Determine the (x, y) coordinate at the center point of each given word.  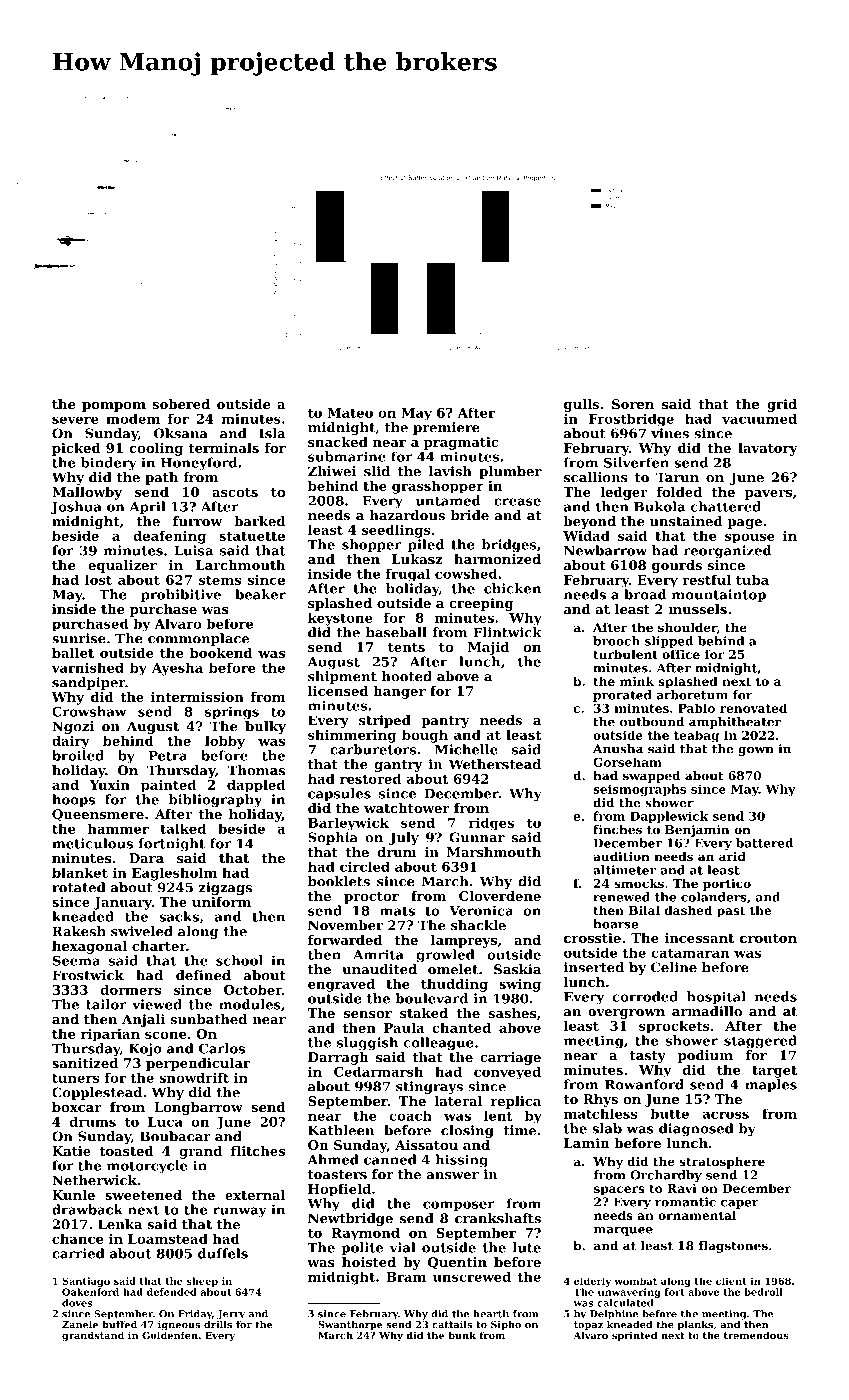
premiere (446, 428)
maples (771, 1085)
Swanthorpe (350, 1325)
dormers (130, 989)
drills (218, 1324)
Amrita (378, 954)
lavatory (768, 449)
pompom (114, 407)
